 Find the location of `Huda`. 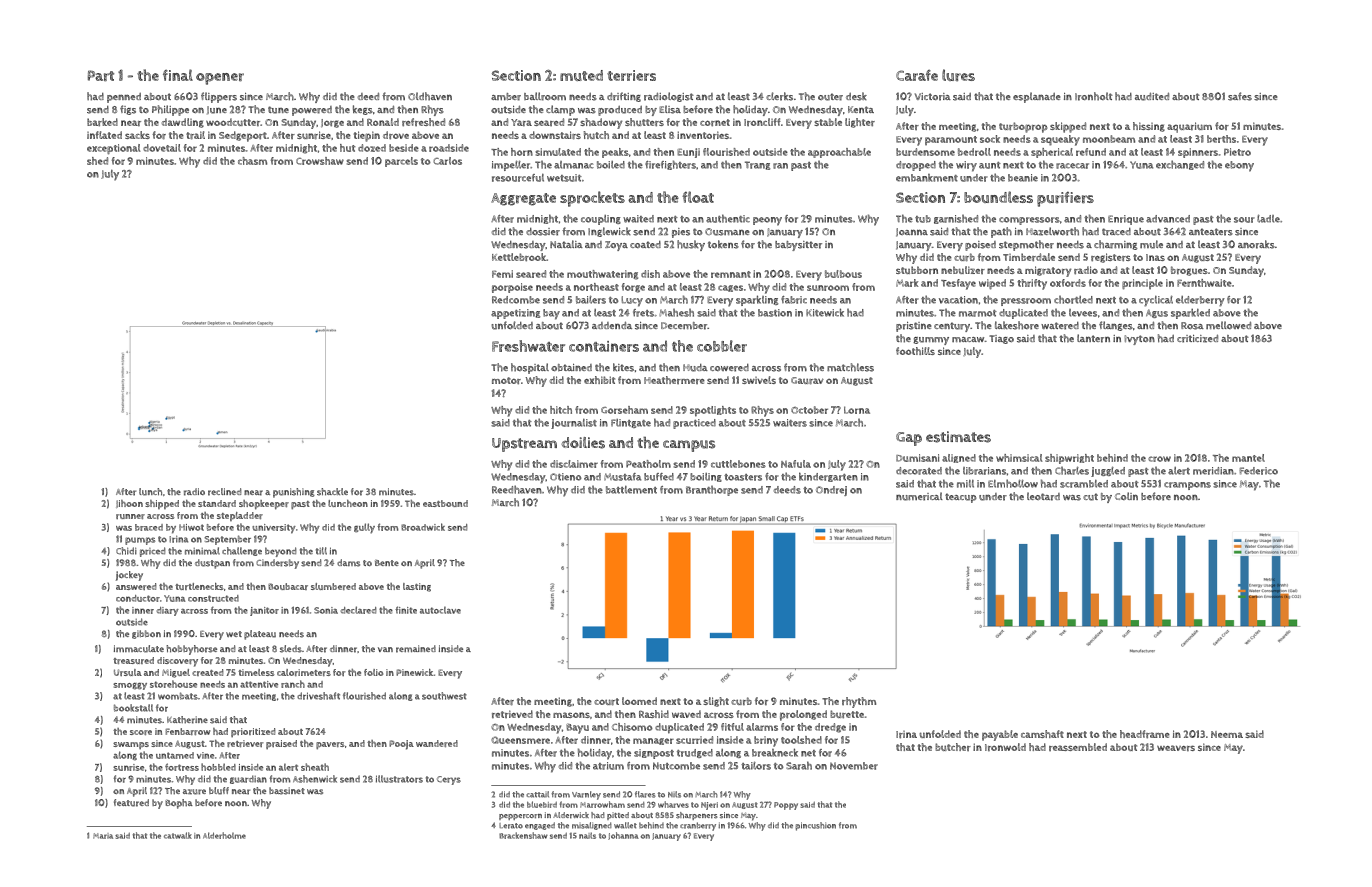

Huda is located at coordinates (695, 368).
